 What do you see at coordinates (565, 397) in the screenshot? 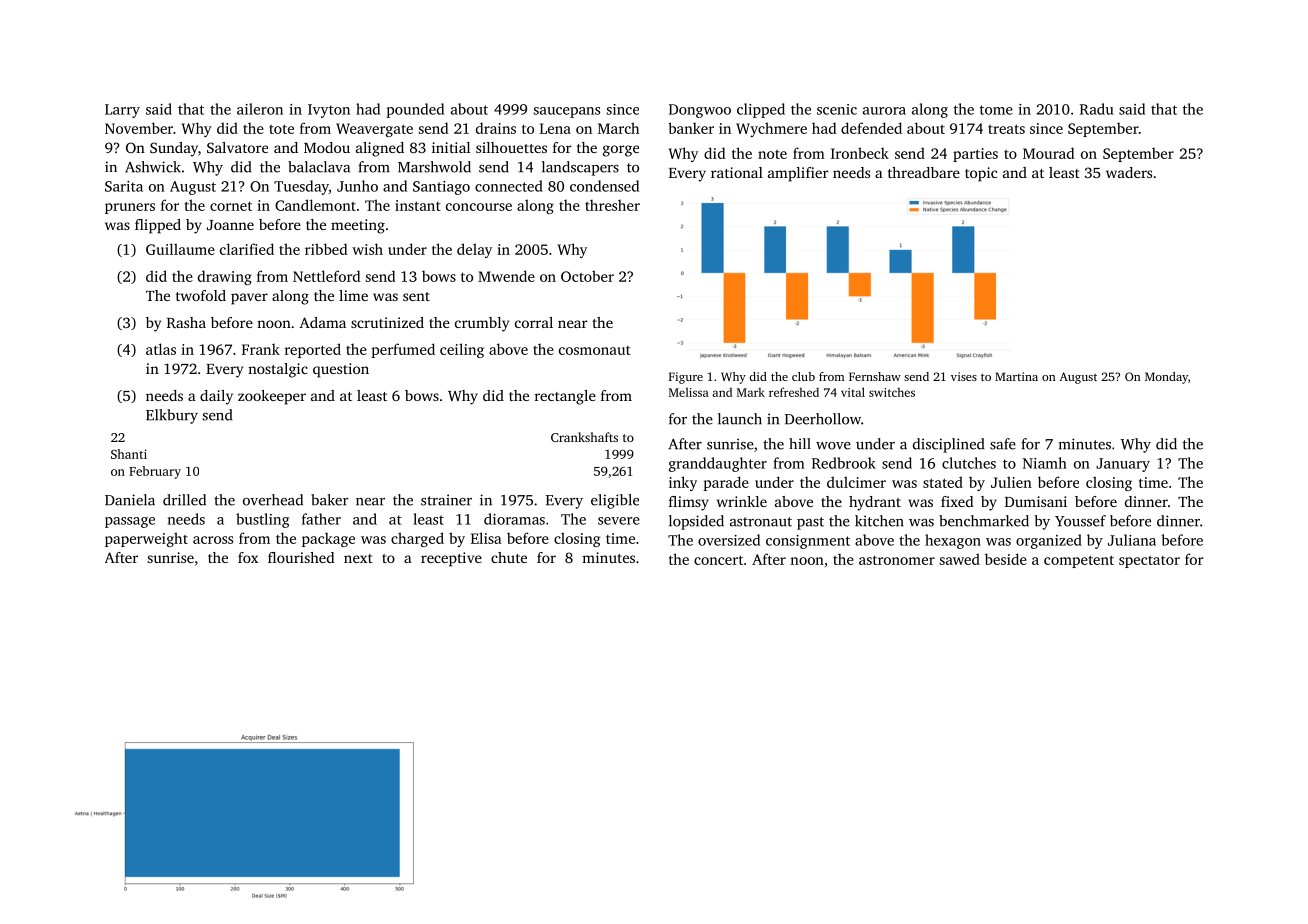
I see `rectangle` at bounding box center [565, 397].
